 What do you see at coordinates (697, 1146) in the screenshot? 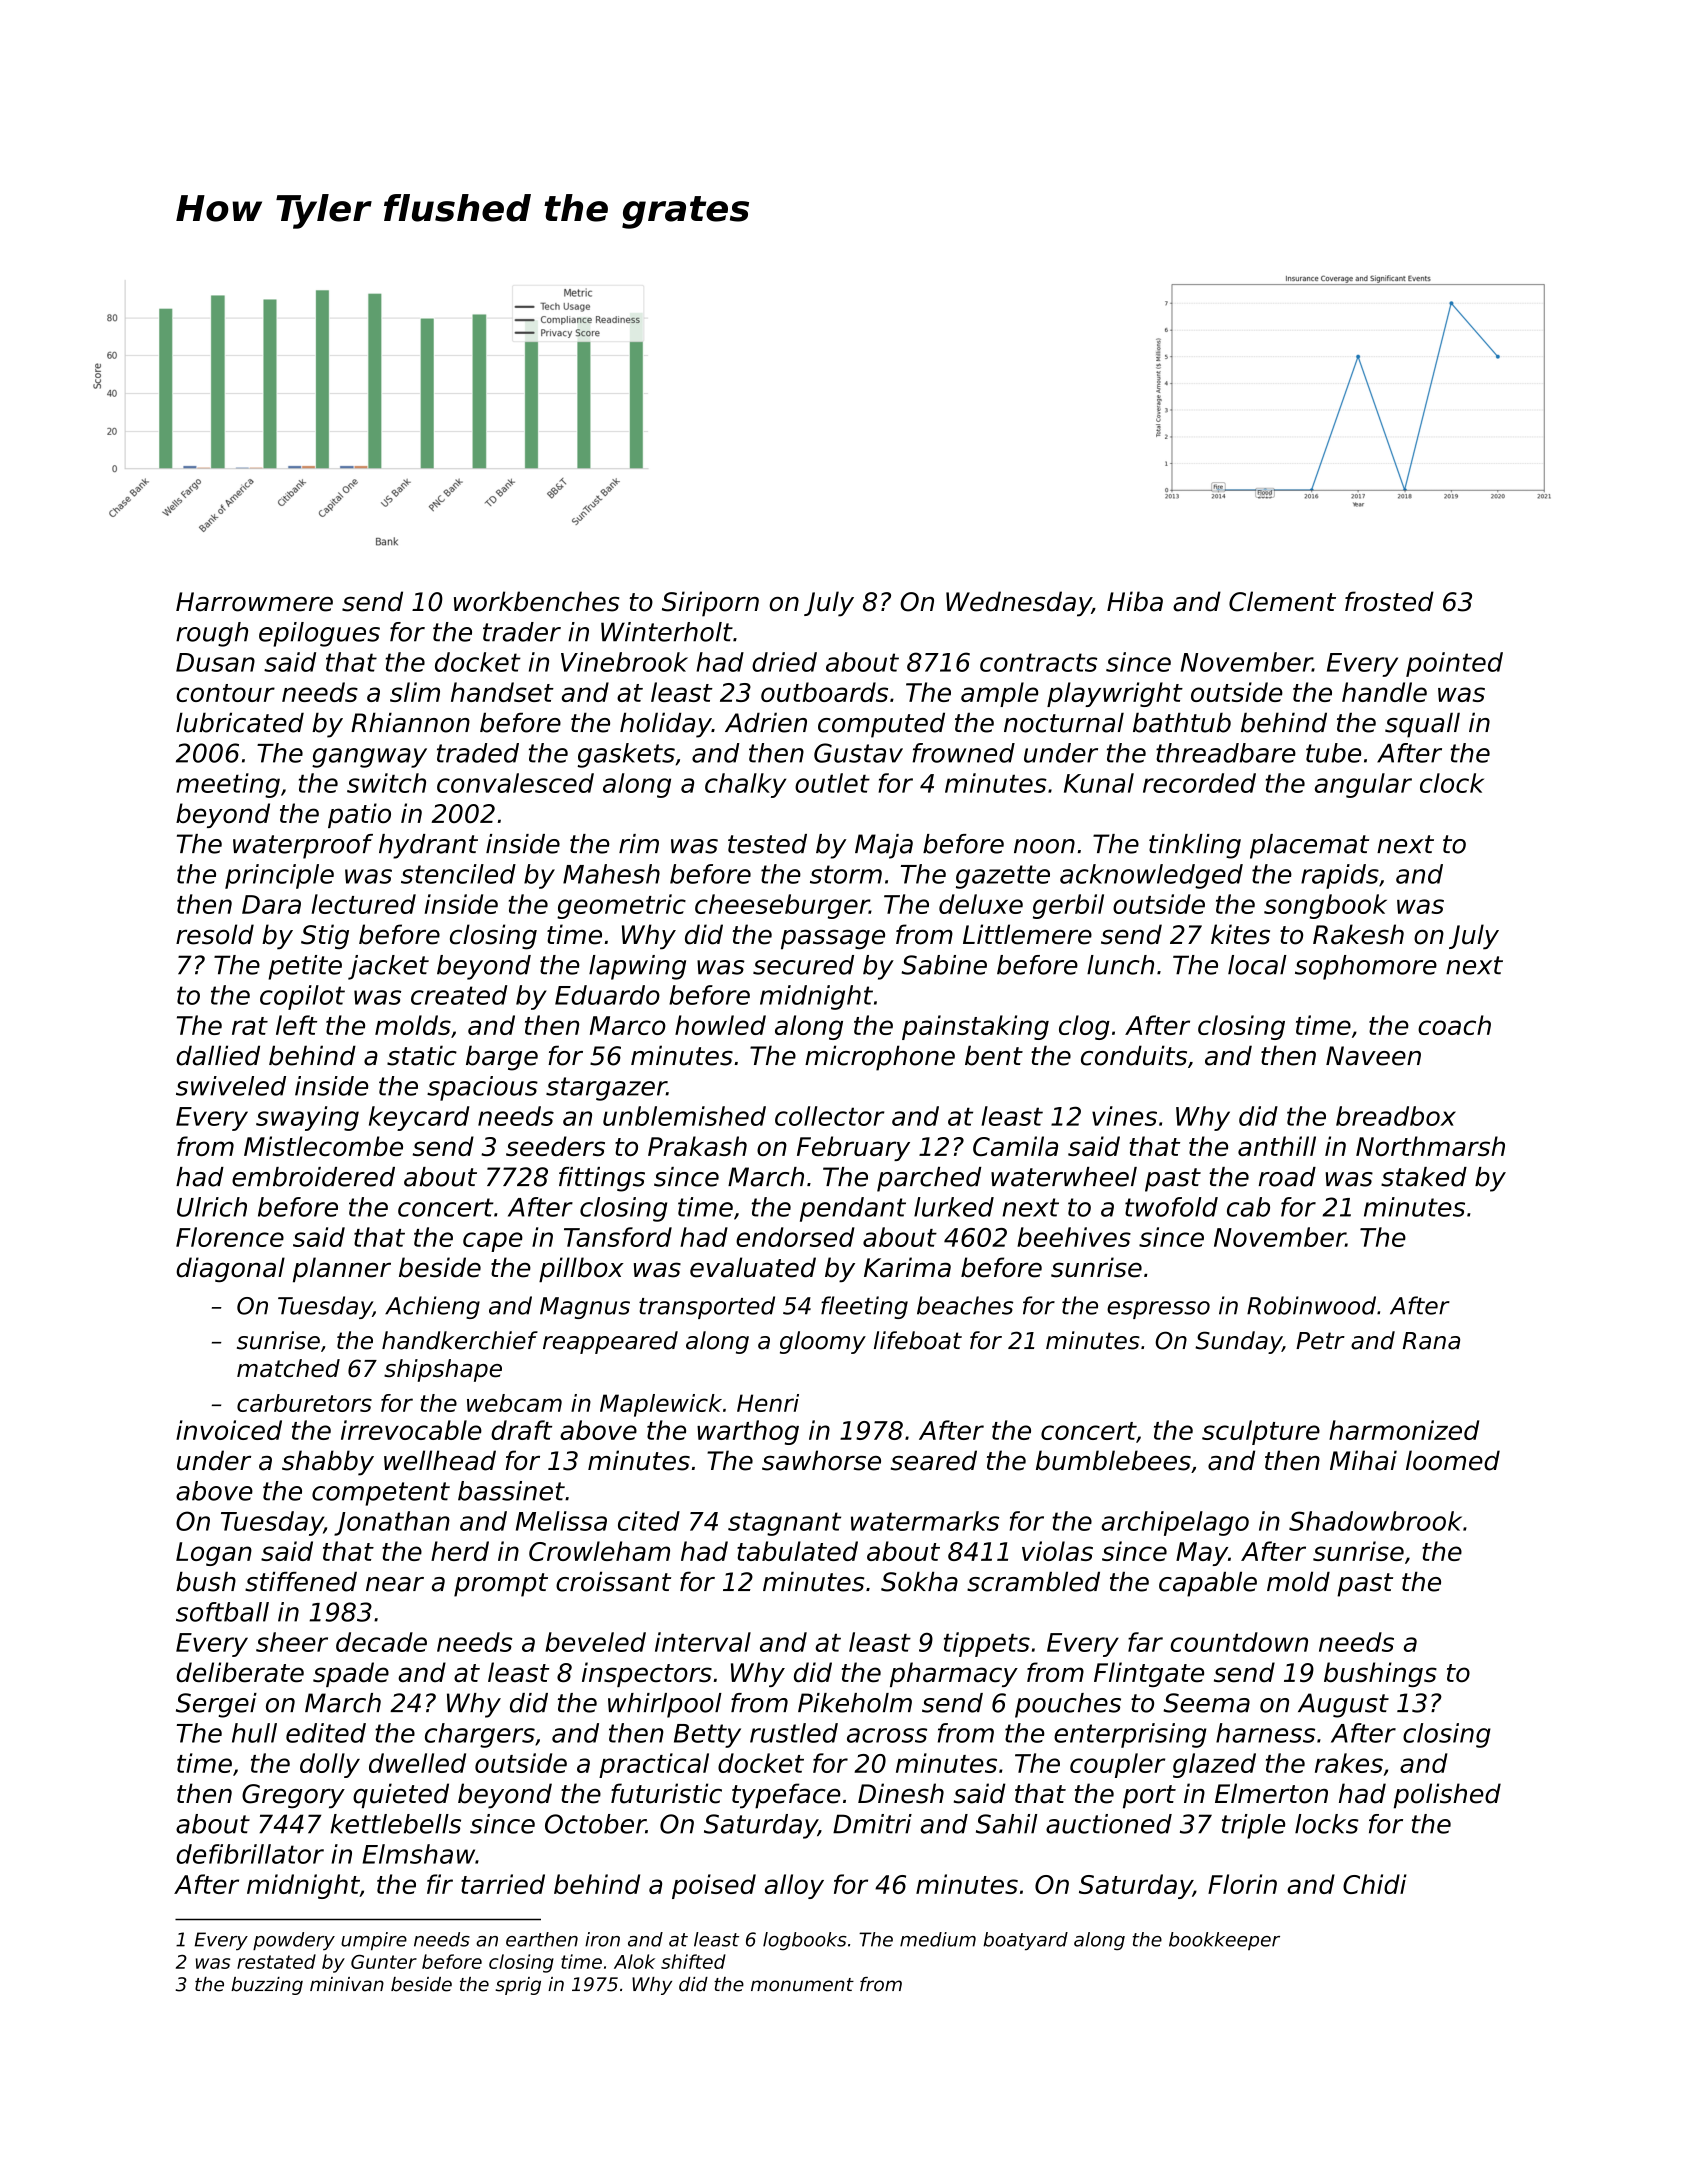
I see `Prakash` at bounding box center [697, 1146].
